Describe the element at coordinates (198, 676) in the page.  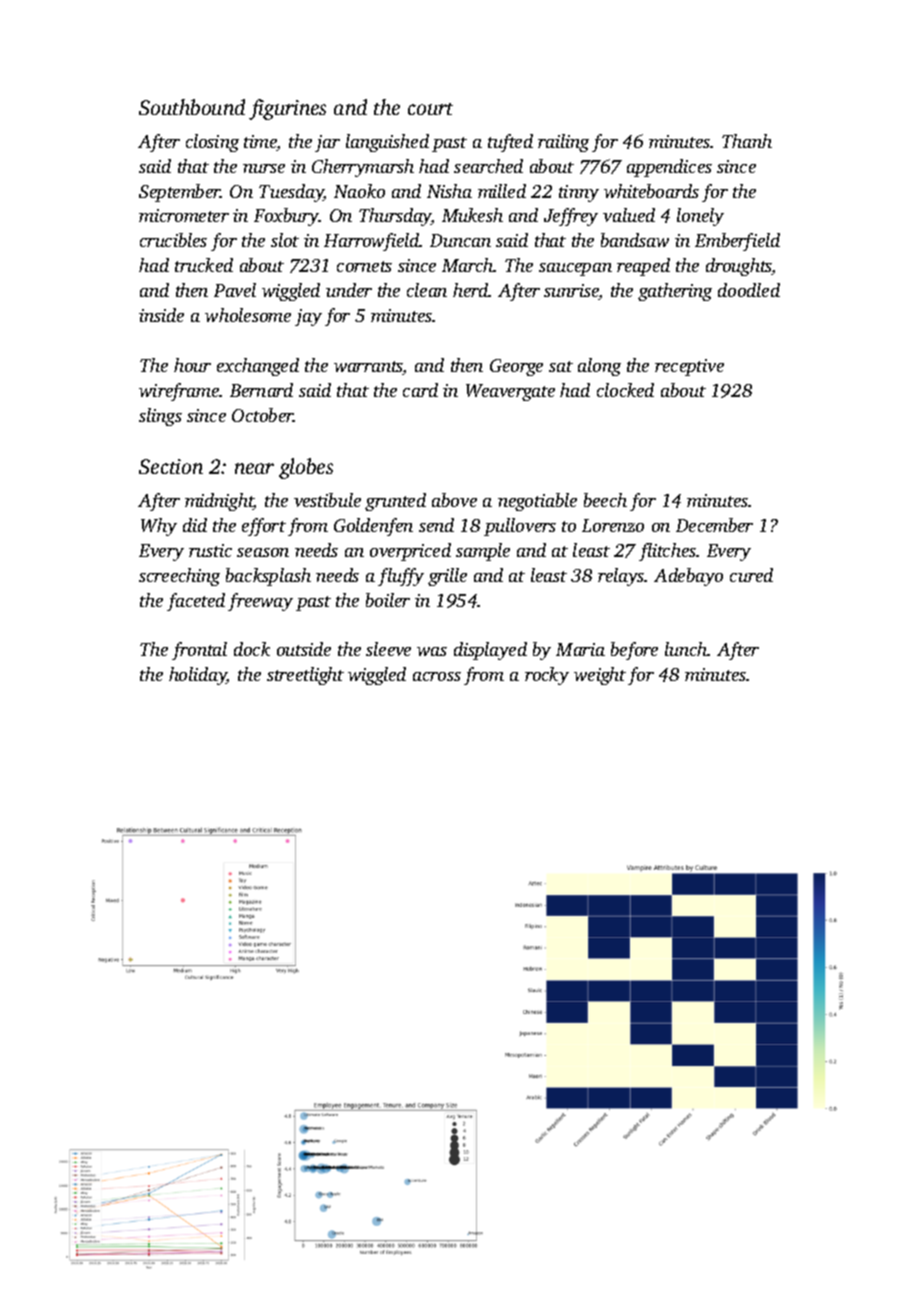
I see `holiday` at that location.
